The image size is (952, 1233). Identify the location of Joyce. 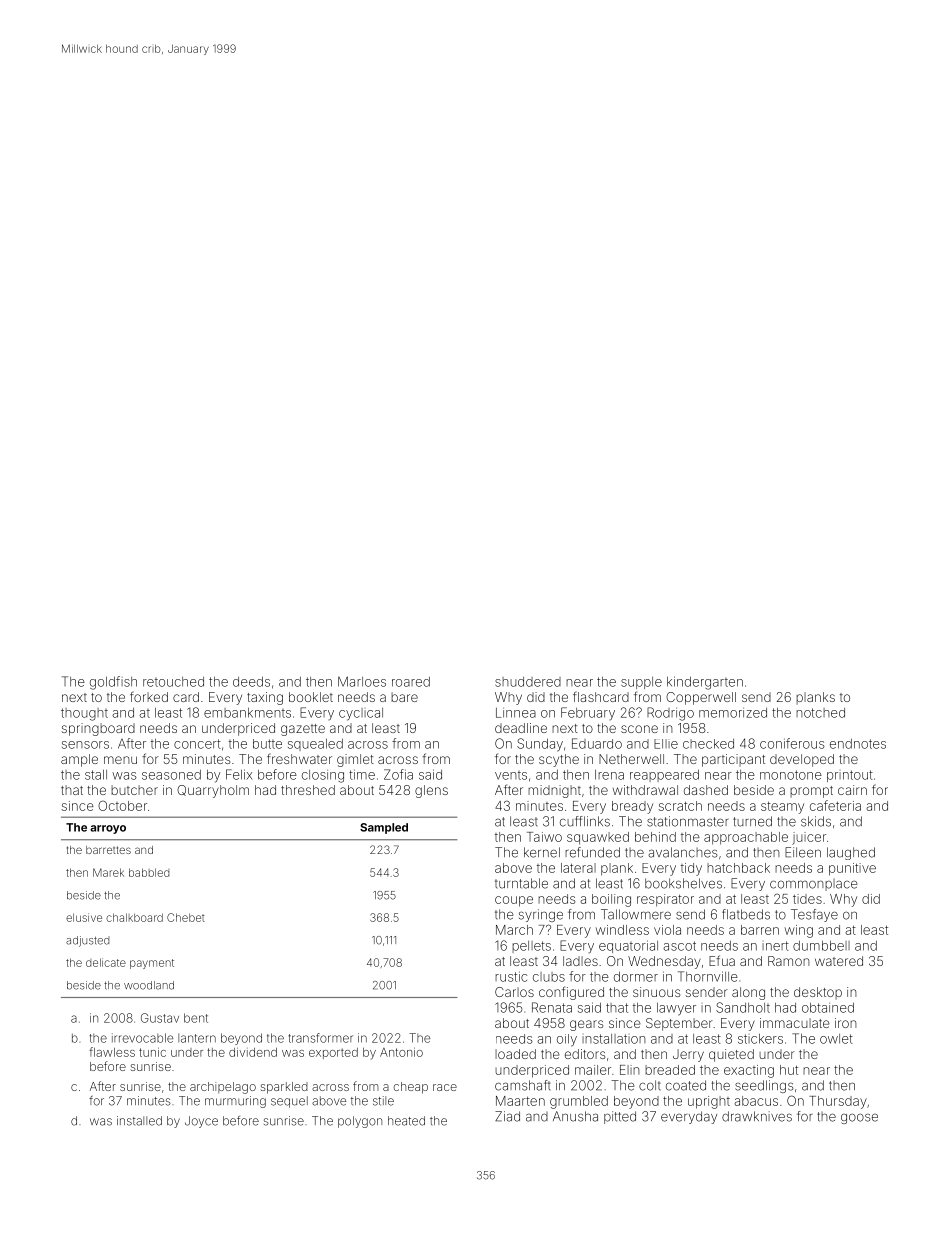
(201, 1122).
